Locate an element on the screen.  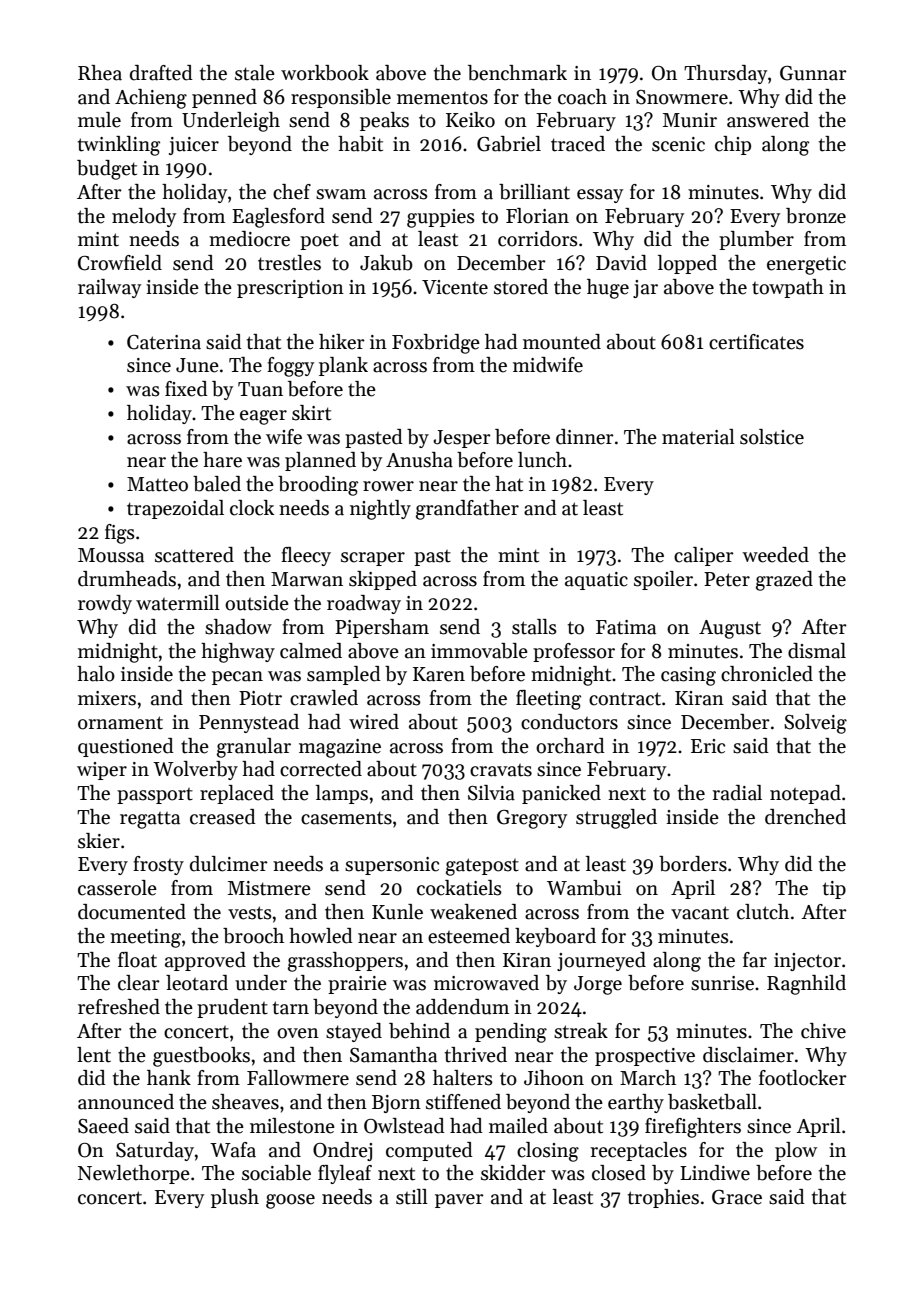
trapezoidal is located at coordinates (175, 509).
